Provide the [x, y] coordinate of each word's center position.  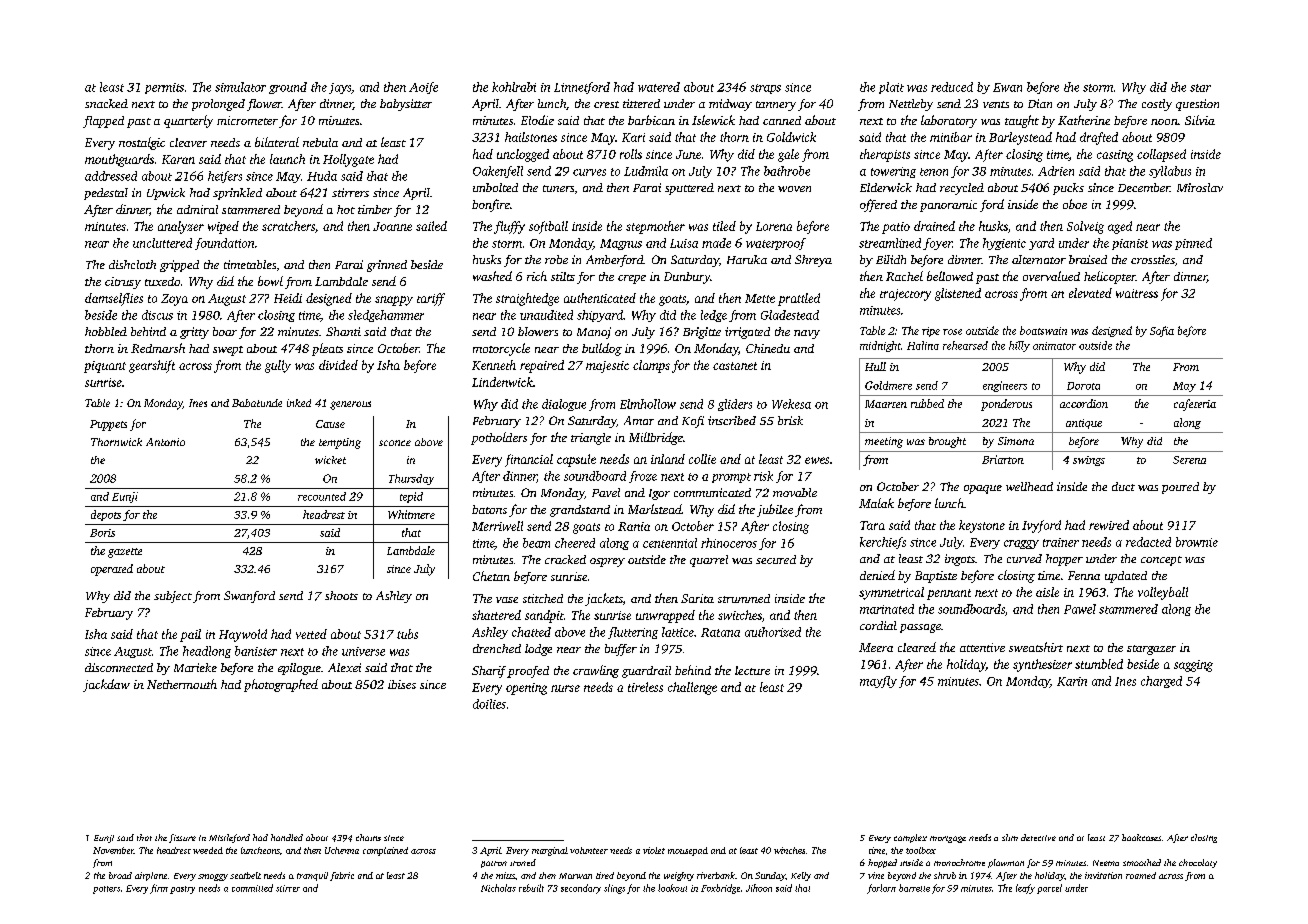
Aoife [423, 88]
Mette [760, 298]
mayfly [878, 682]
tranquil [312, 876]
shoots [341, 595]
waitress [1137, 293]
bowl [270, 281]
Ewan [1007, 87]
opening [526, 689]
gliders [735, 405]
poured [1180, 488]
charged [1161, 682]
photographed [281, 685]
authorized [773, 632]
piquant [105, 367]
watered [659, 87]
